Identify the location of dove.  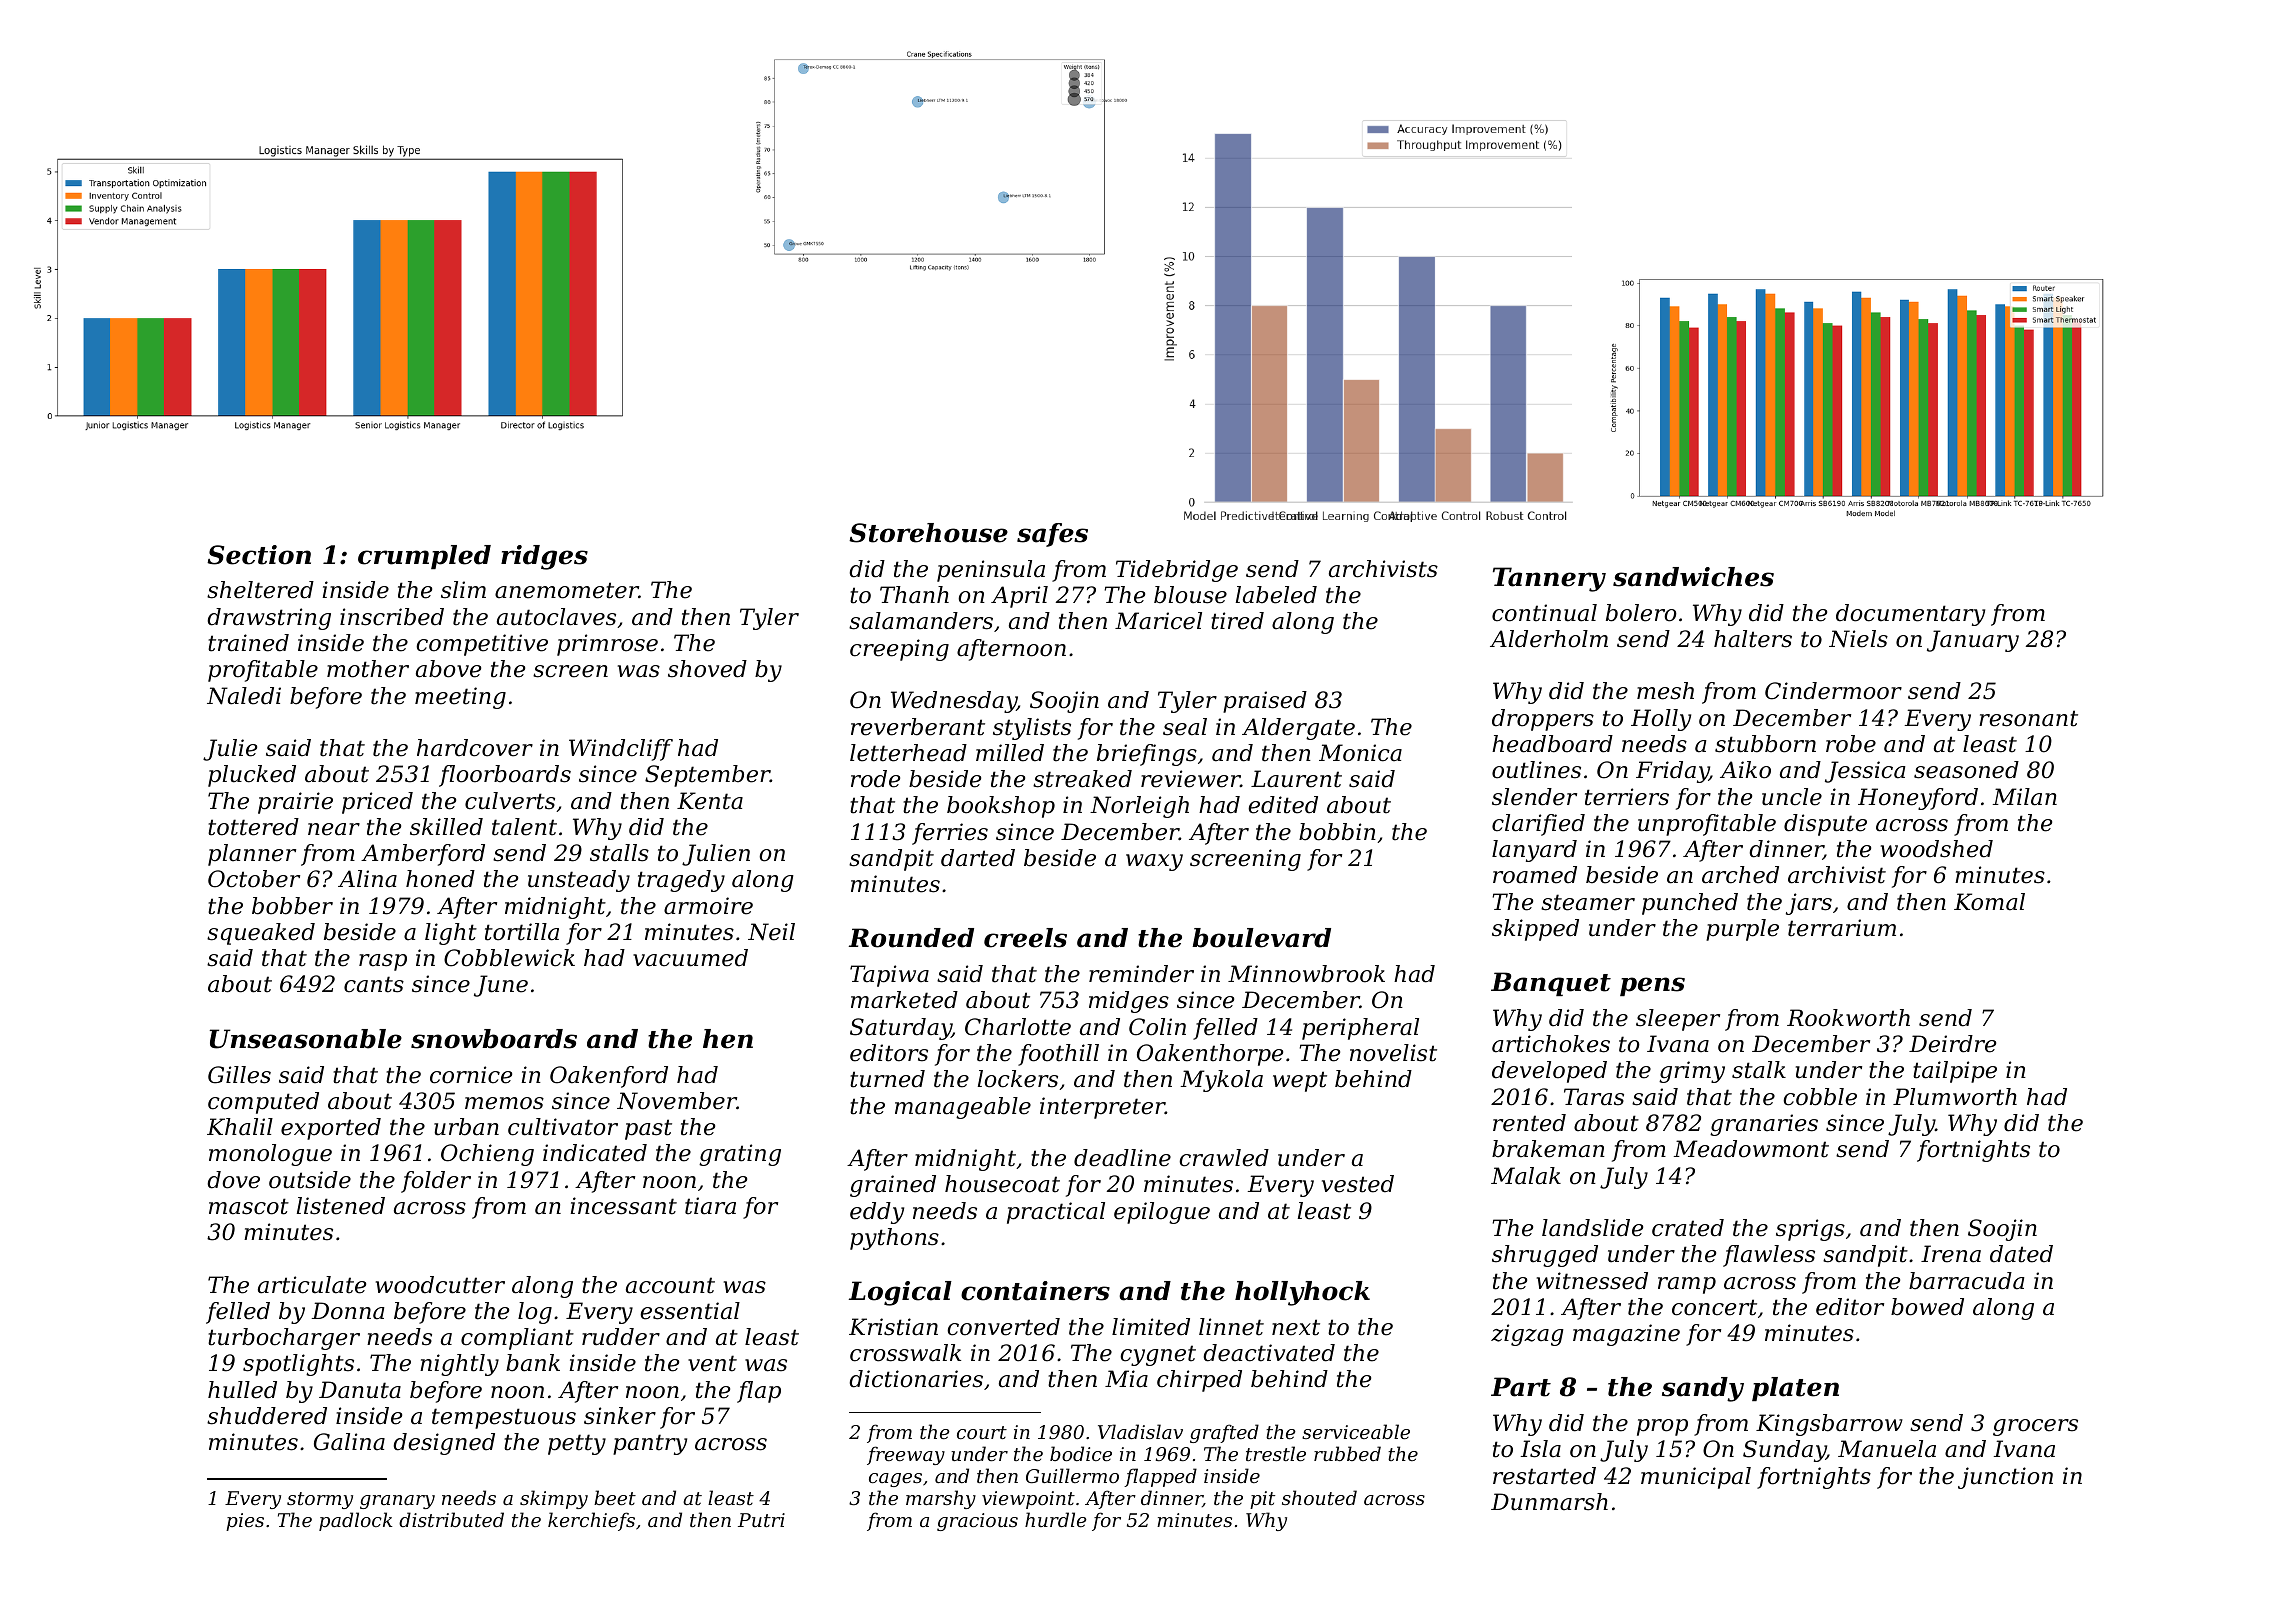
(233, 1180).
